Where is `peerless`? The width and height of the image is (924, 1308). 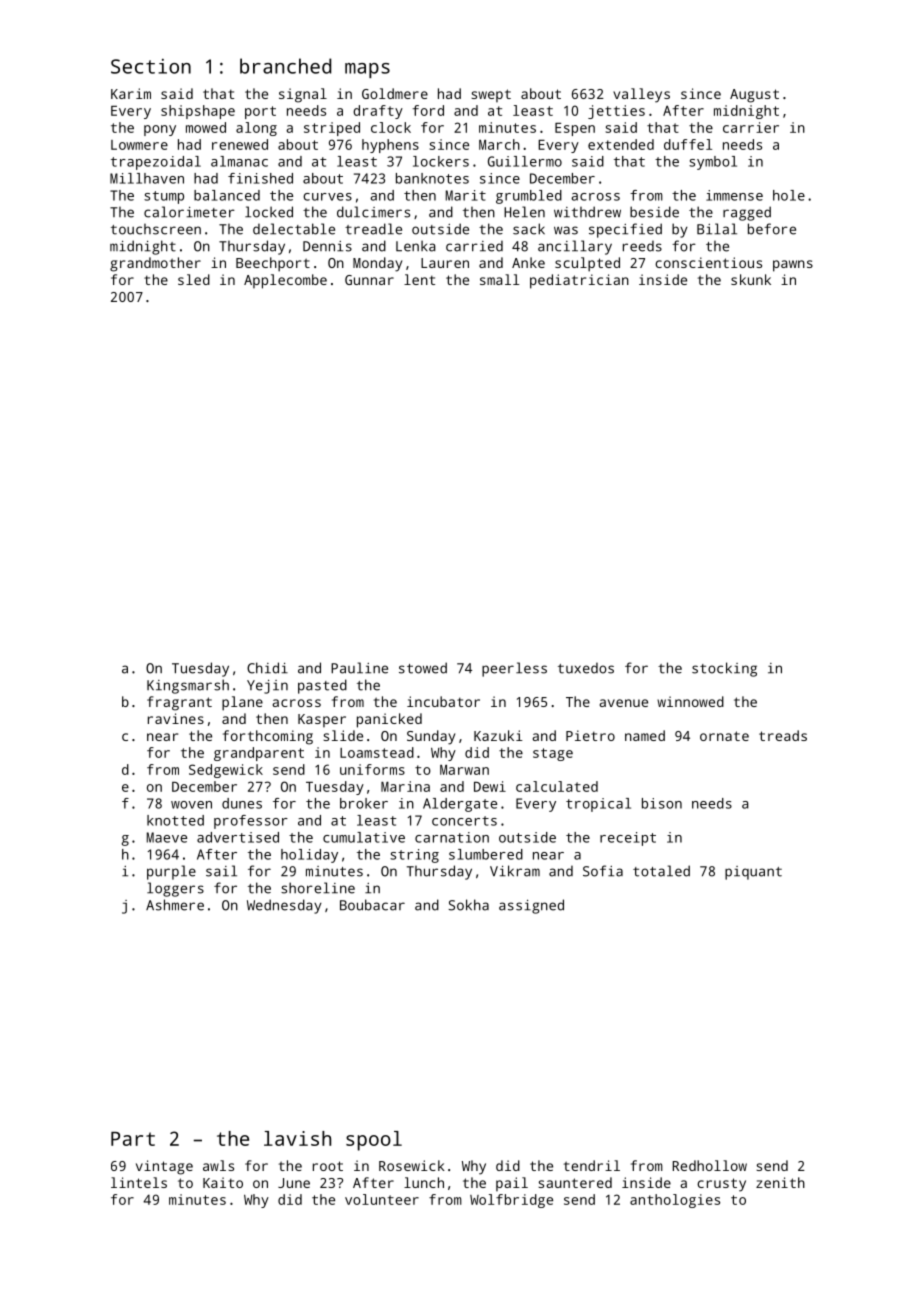 peerless is located at coordinates (514, 669).
